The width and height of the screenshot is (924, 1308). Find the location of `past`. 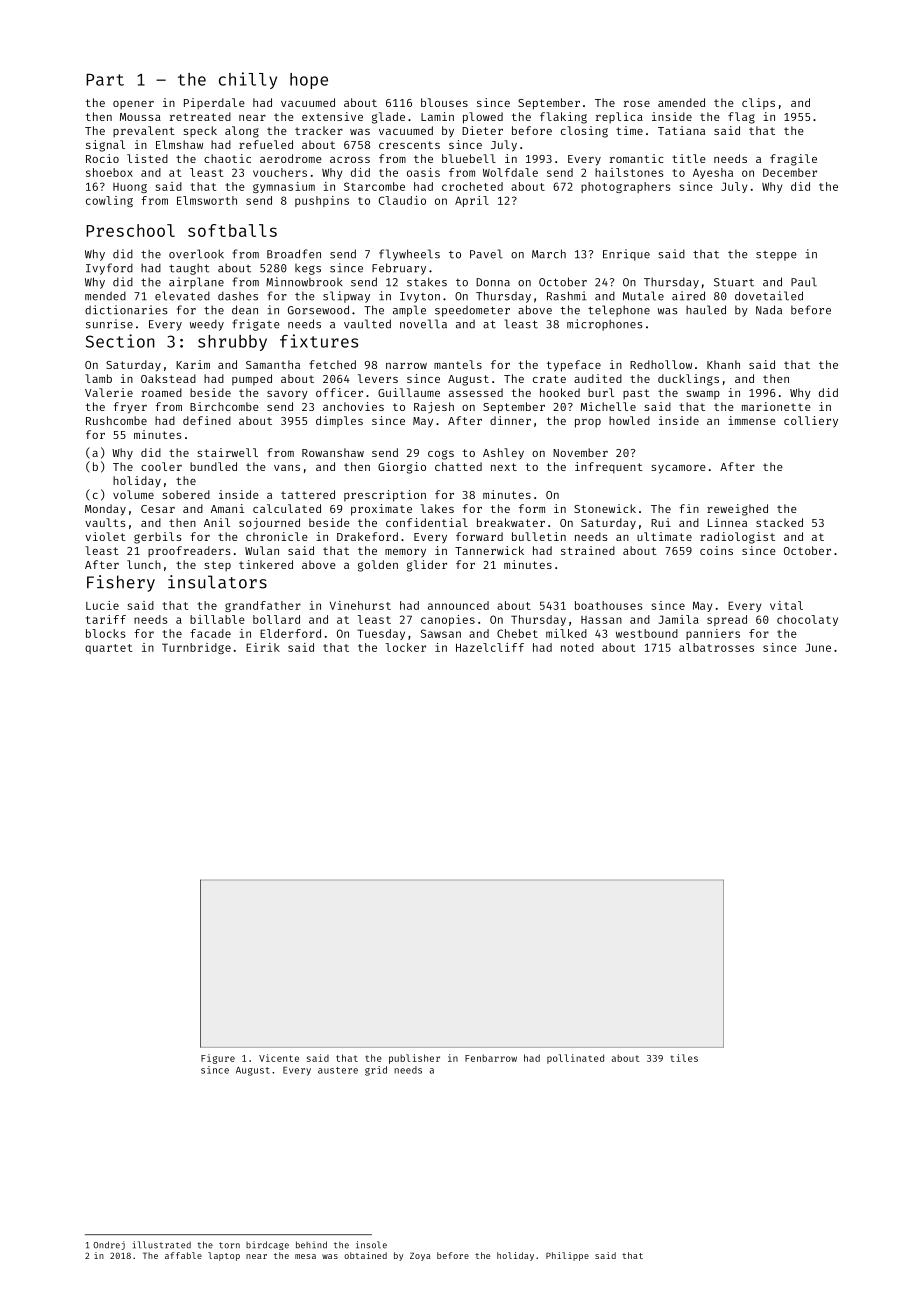

past is located at coordinates (636, 394).
